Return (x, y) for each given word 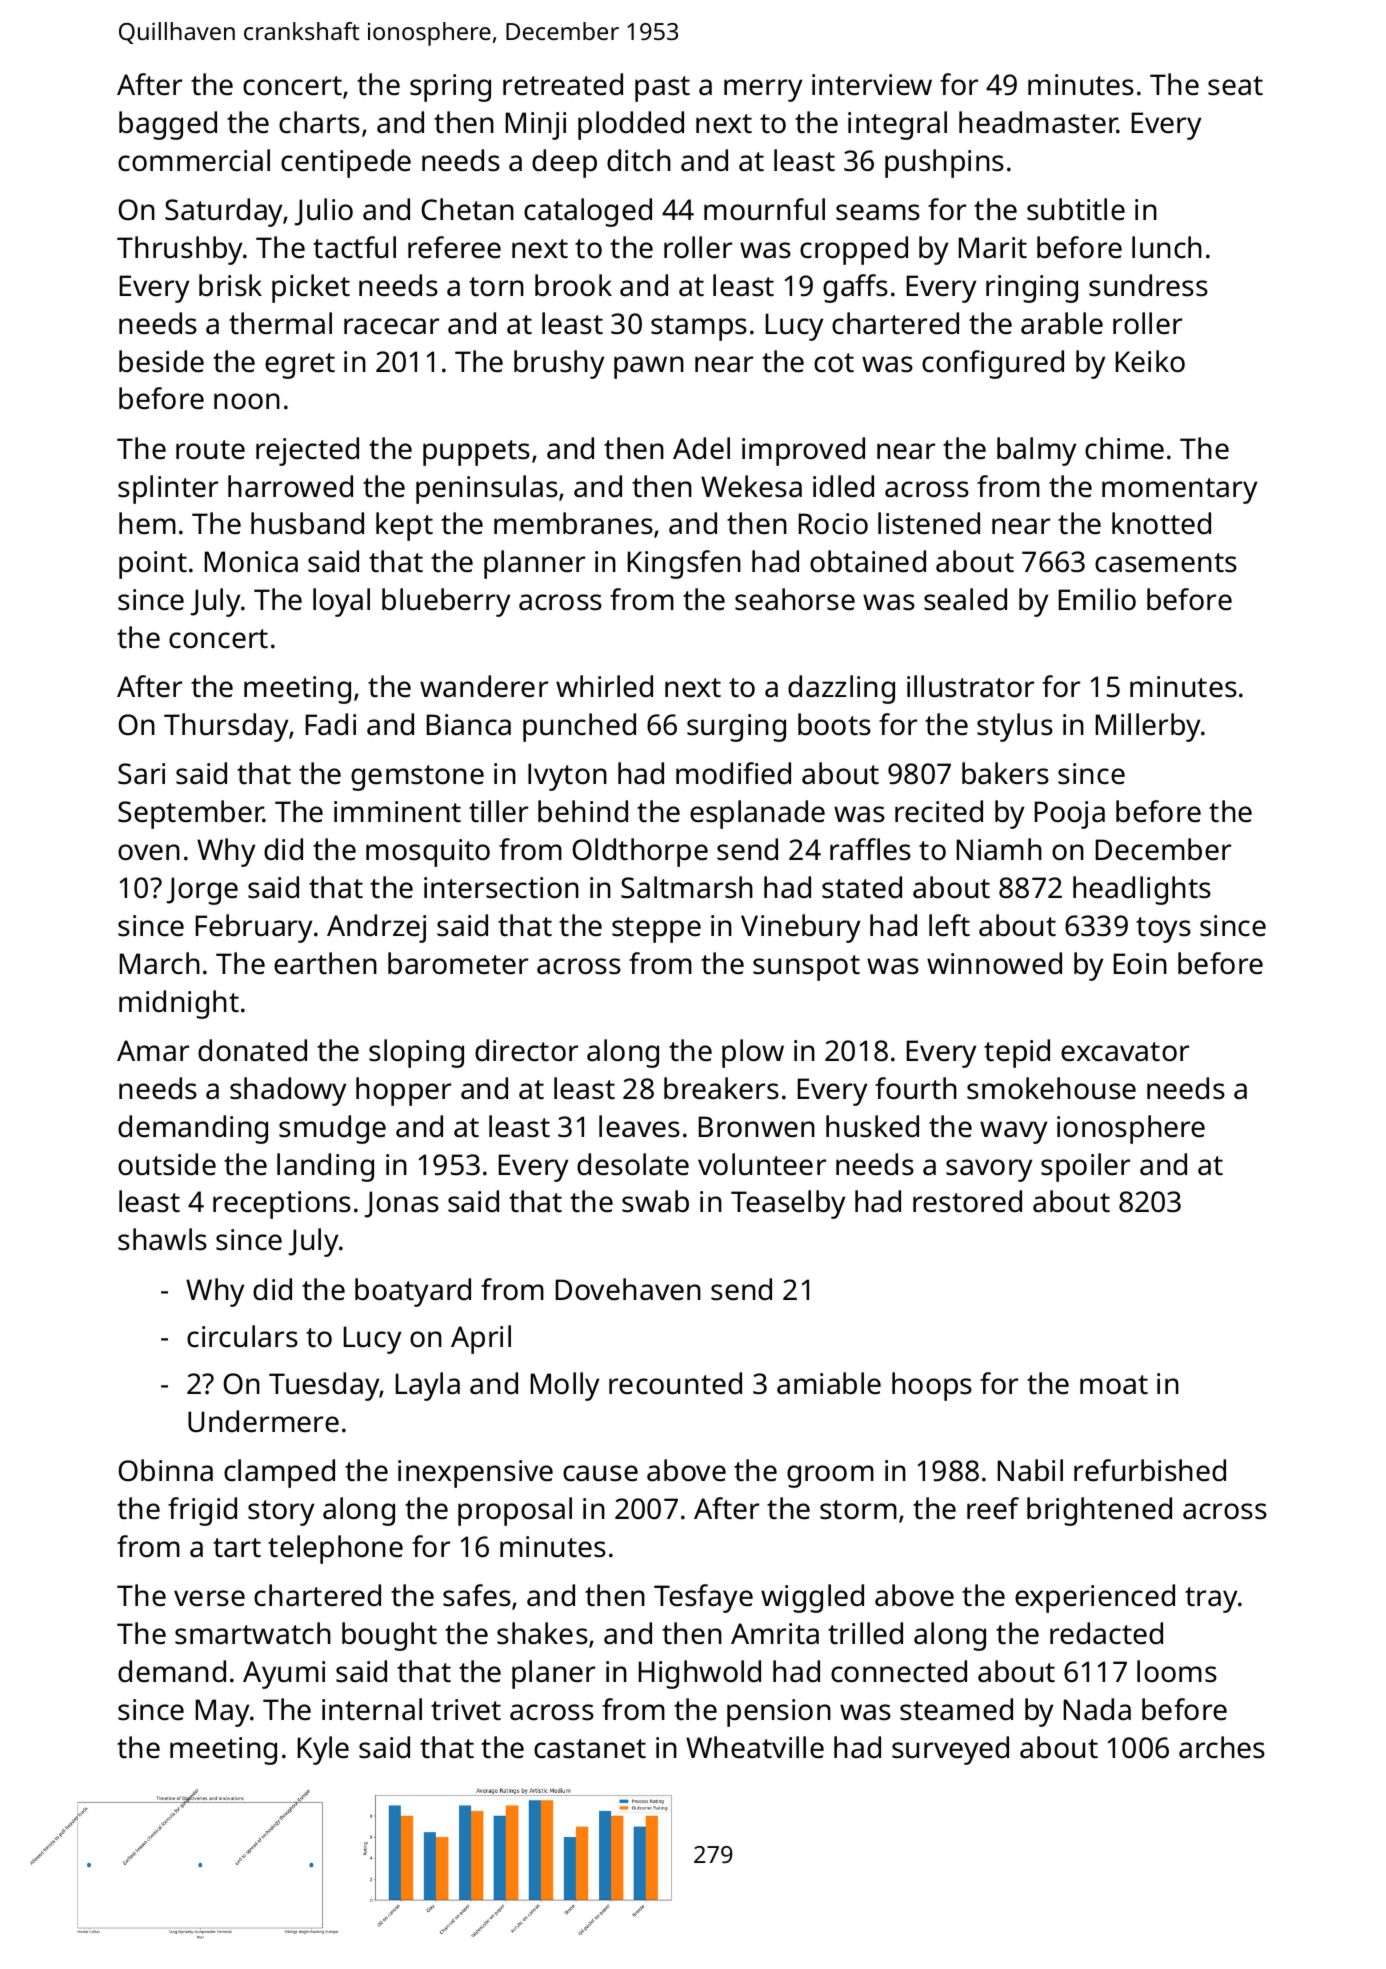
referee (454, 247)
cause (600, 1473)
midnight (179, 1004)
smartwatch (253, 1633)
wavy (1013, 1132)
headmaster (1038, 122)
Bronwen (757, 1127)
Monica (251, 562)
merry (763, 90)
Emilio (1097, 599)
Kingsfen (684, 564)
